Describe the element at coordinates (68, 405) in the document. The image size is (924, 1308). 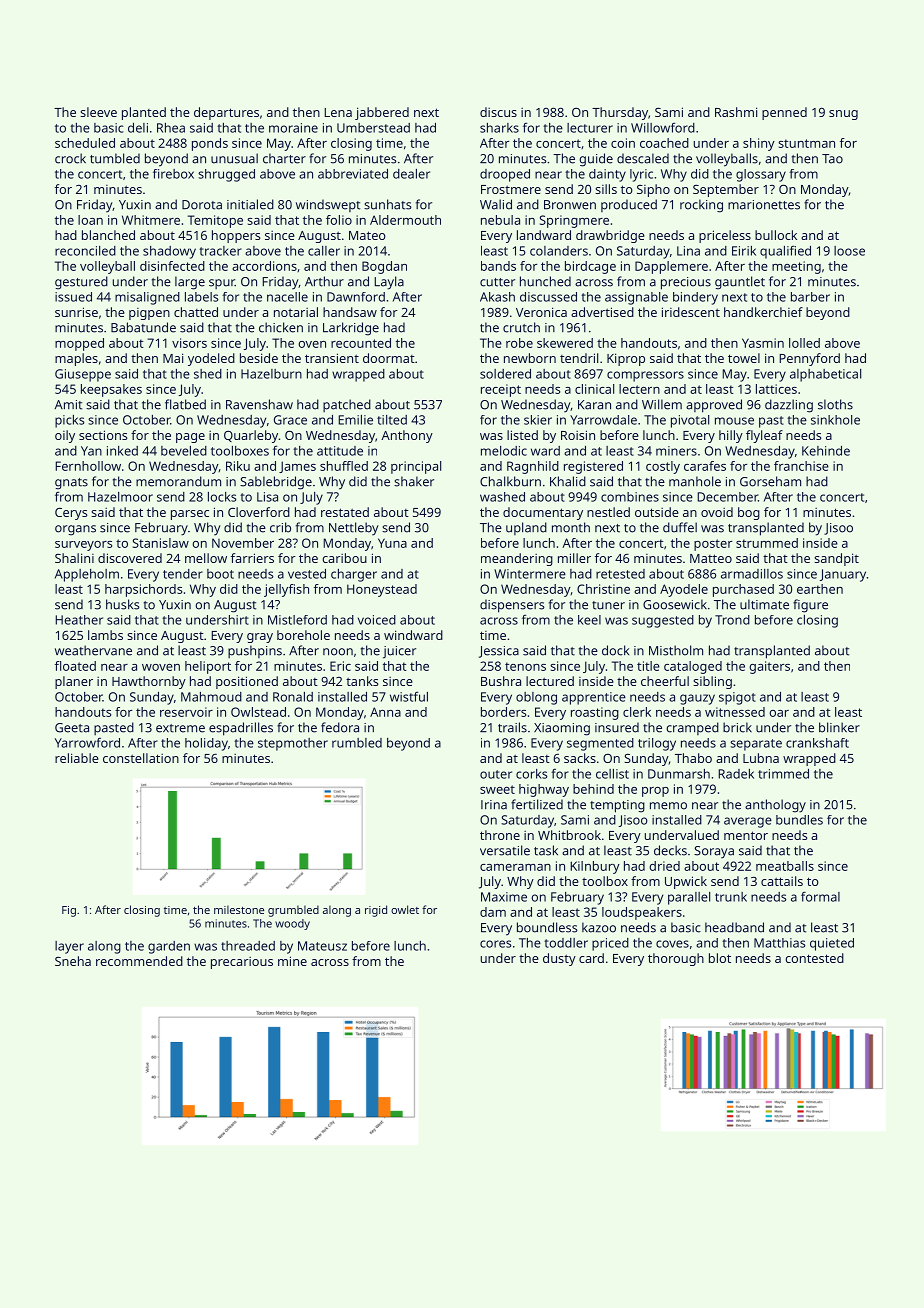
I see `Amit` at that location.
